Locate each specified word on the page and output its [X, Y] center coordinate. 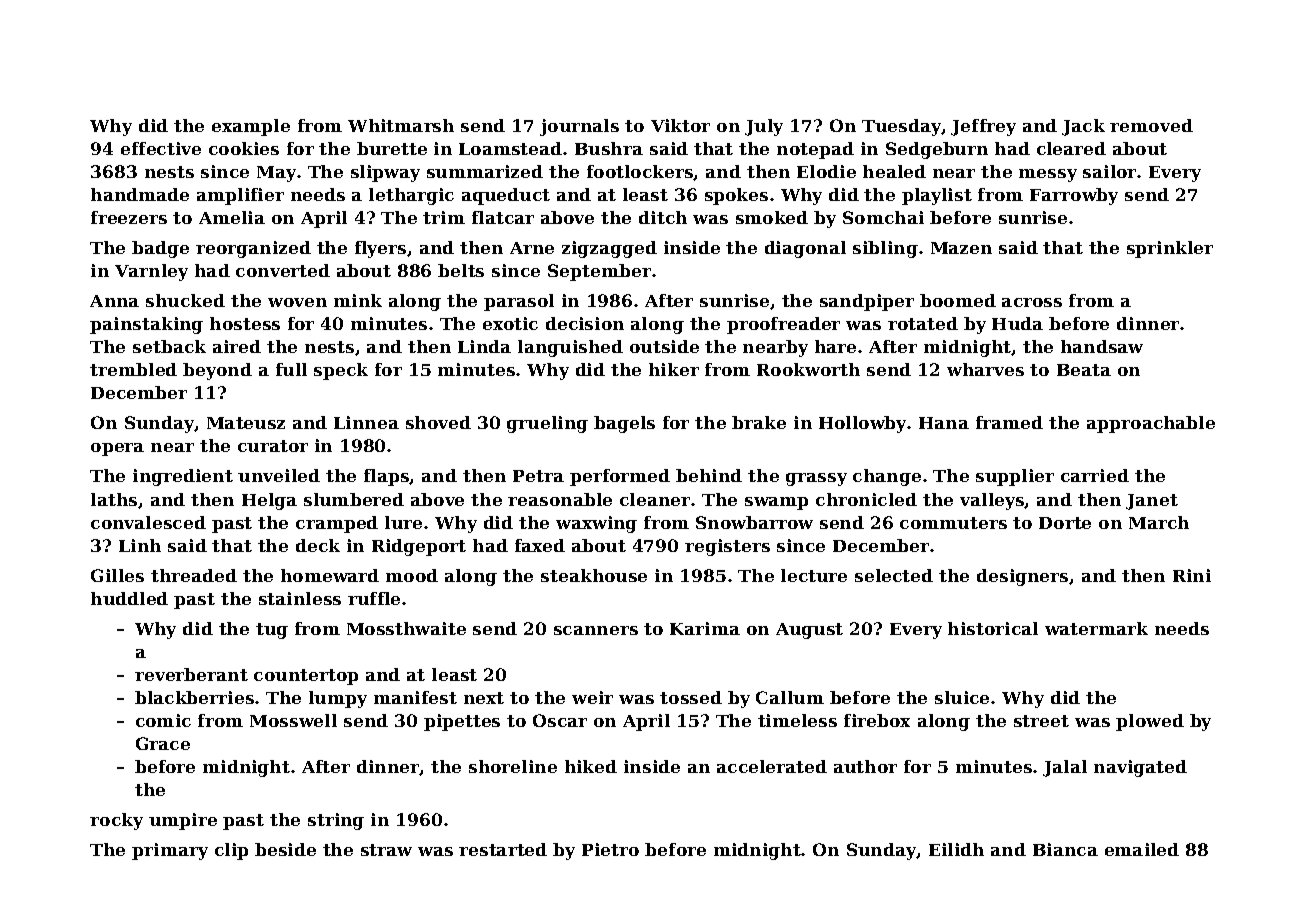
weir [592, 697]
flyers [380, 249]
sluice [962, 697]
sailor [1110, 171]
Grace [163, 743]
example [251, 127]
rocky [116, 821]
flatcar [503, 217]
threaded [194, 575]
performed [620, 477]
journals [579, 127]
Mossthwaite [406, 628]
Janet [1152, 502]
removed [1151, 125]
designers [1022, 577]
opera [117, 449]
